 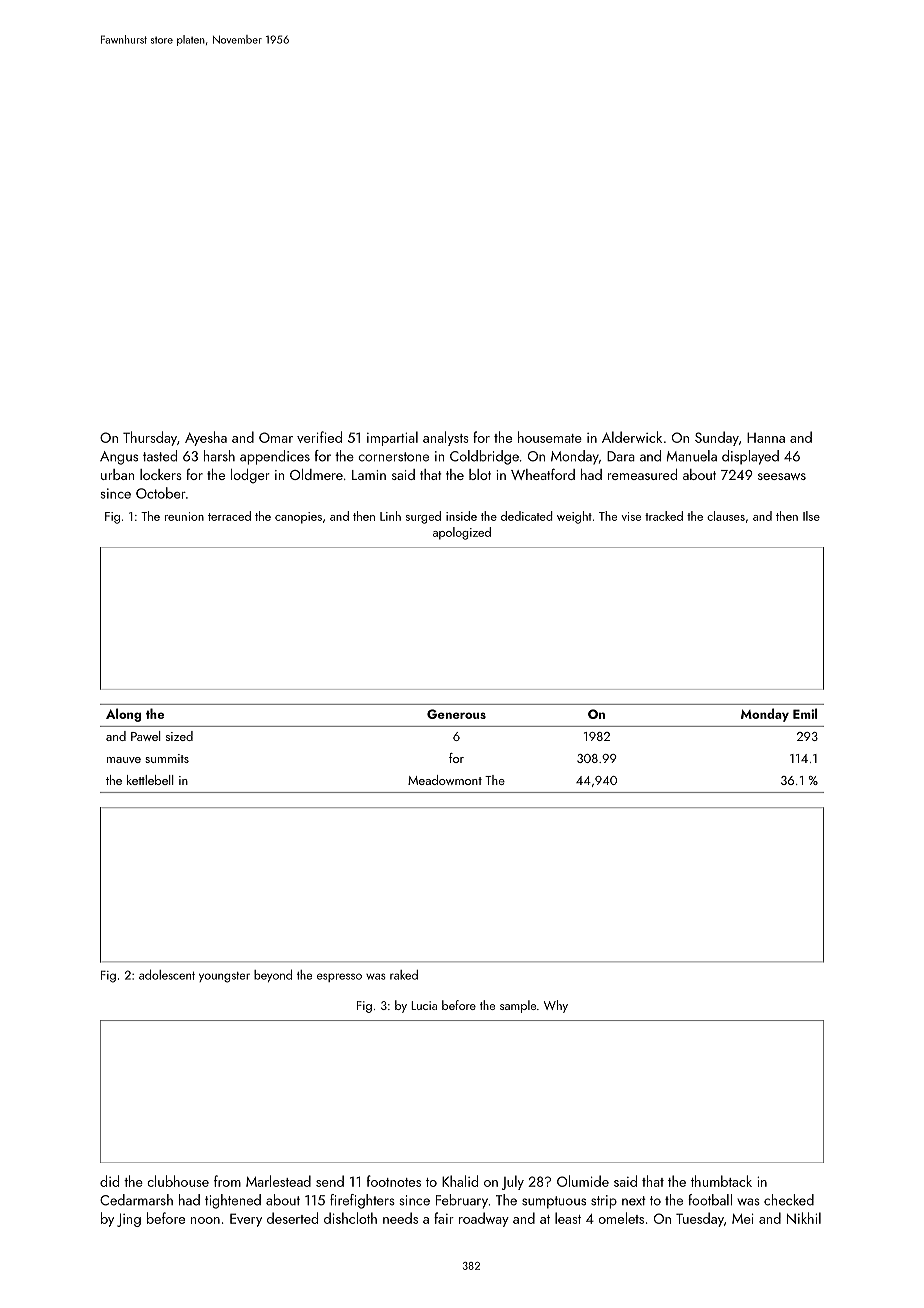 I want to click on Every, so click(x=246, y=1220).
